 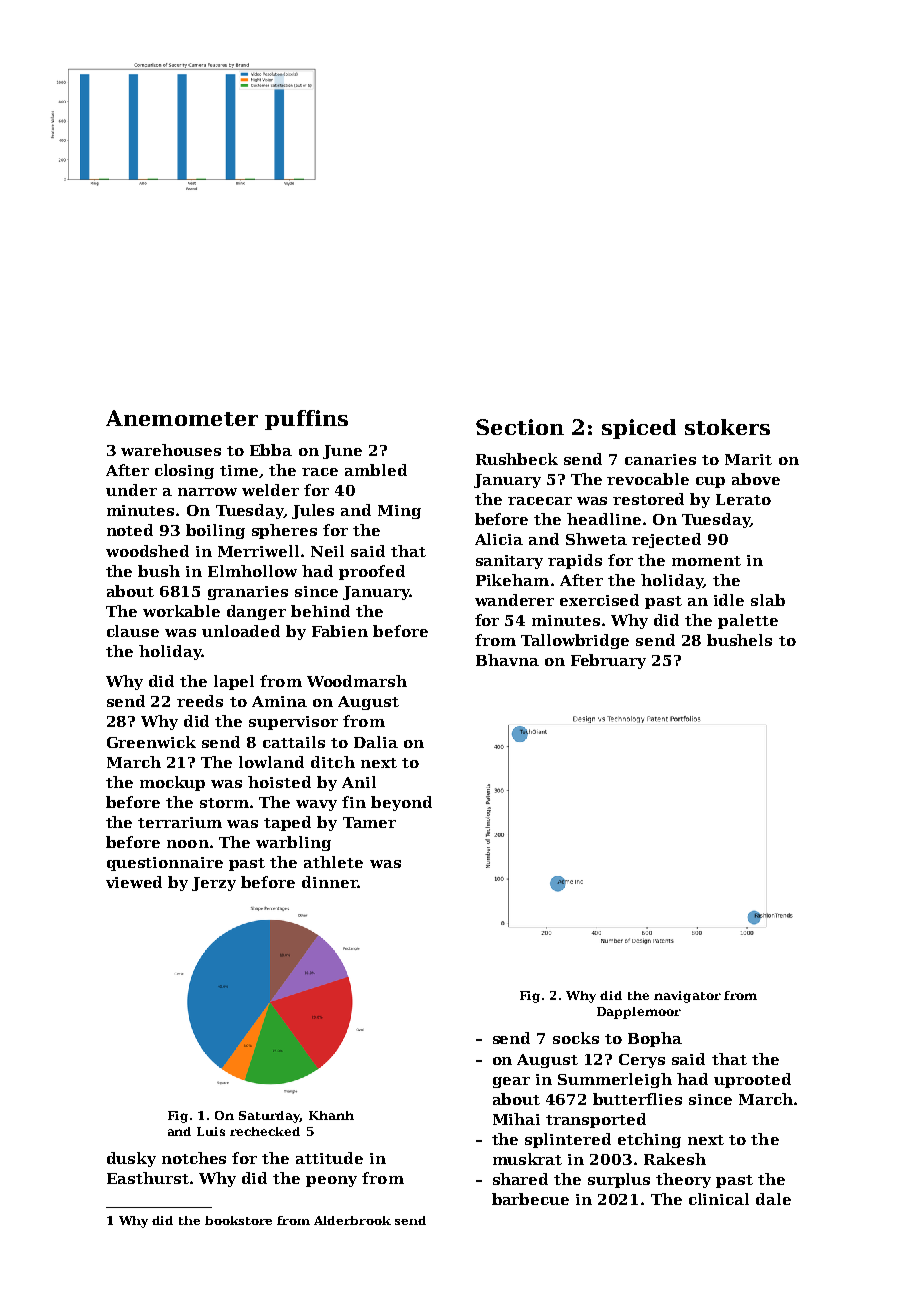 What do you see at coordinates (511, 1082) in the page?
I see `gear` at bounding box center [511, 1082].
